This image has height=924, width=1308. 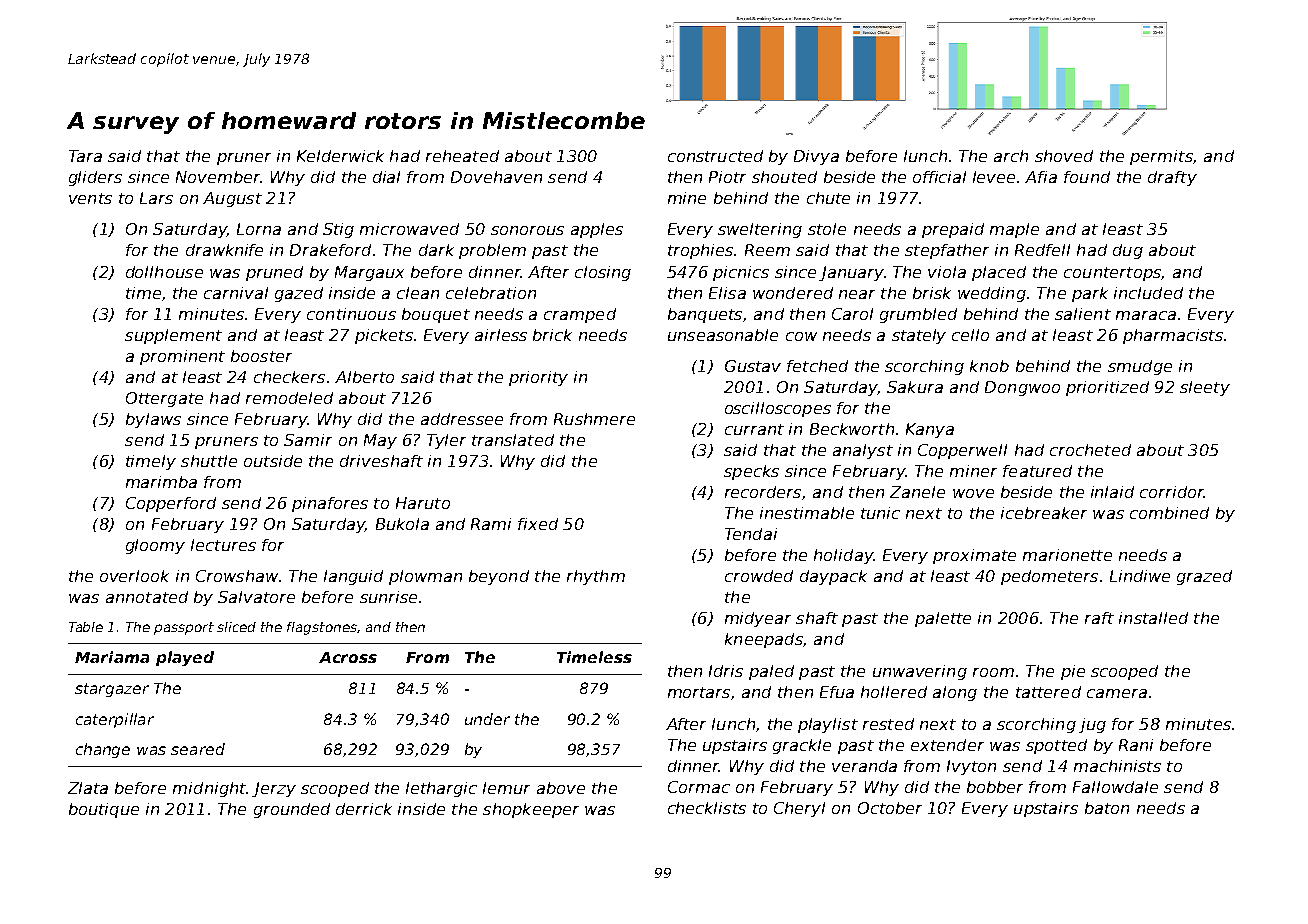 What do you see at coordinates (1173, 336) in the image?
I see `pharmacists` at bounding box center [1173, 336].
